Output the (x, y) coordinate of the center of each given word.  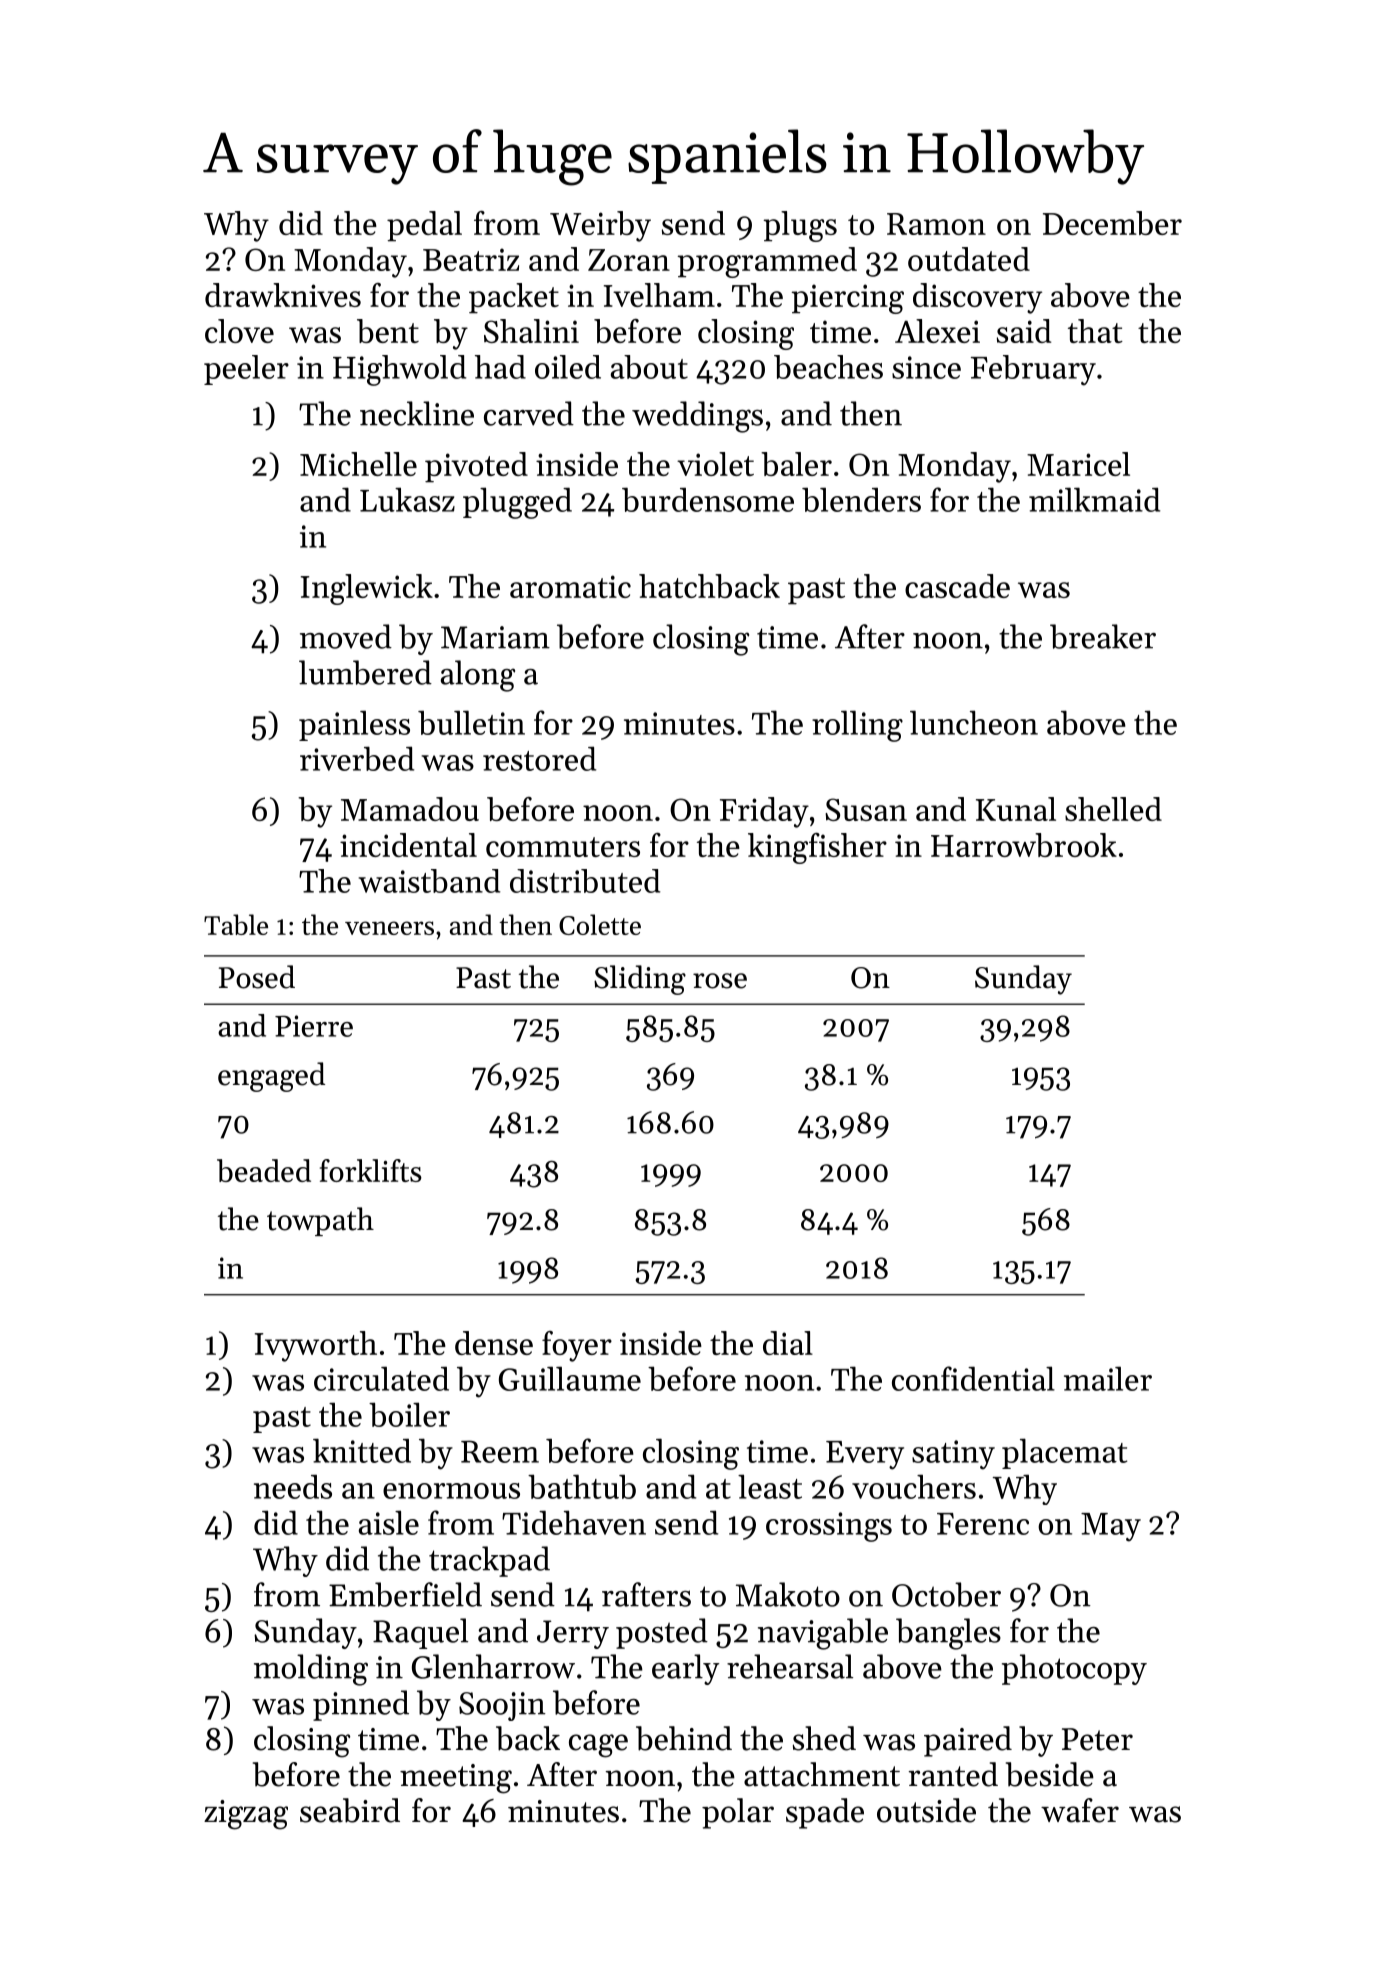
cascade (957, 586)
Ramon (936, 224)
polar (738, 1813)
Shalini (531, 331)
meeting (456, 1779)
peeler (246, 370)
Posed (257, 977)
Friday (764, 812)
